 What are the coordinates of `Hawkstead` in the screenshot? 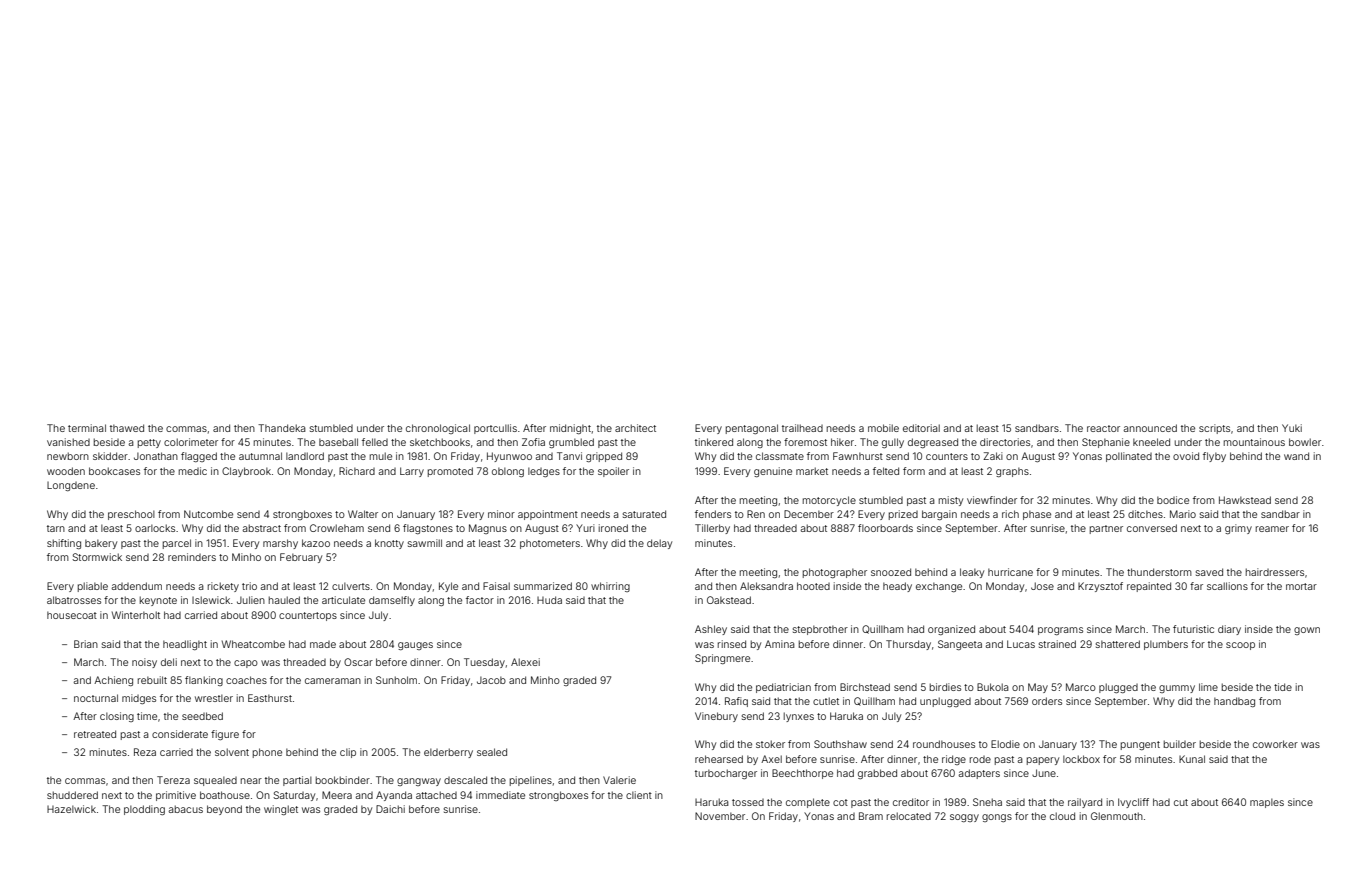 It's located at (1245, 500).
